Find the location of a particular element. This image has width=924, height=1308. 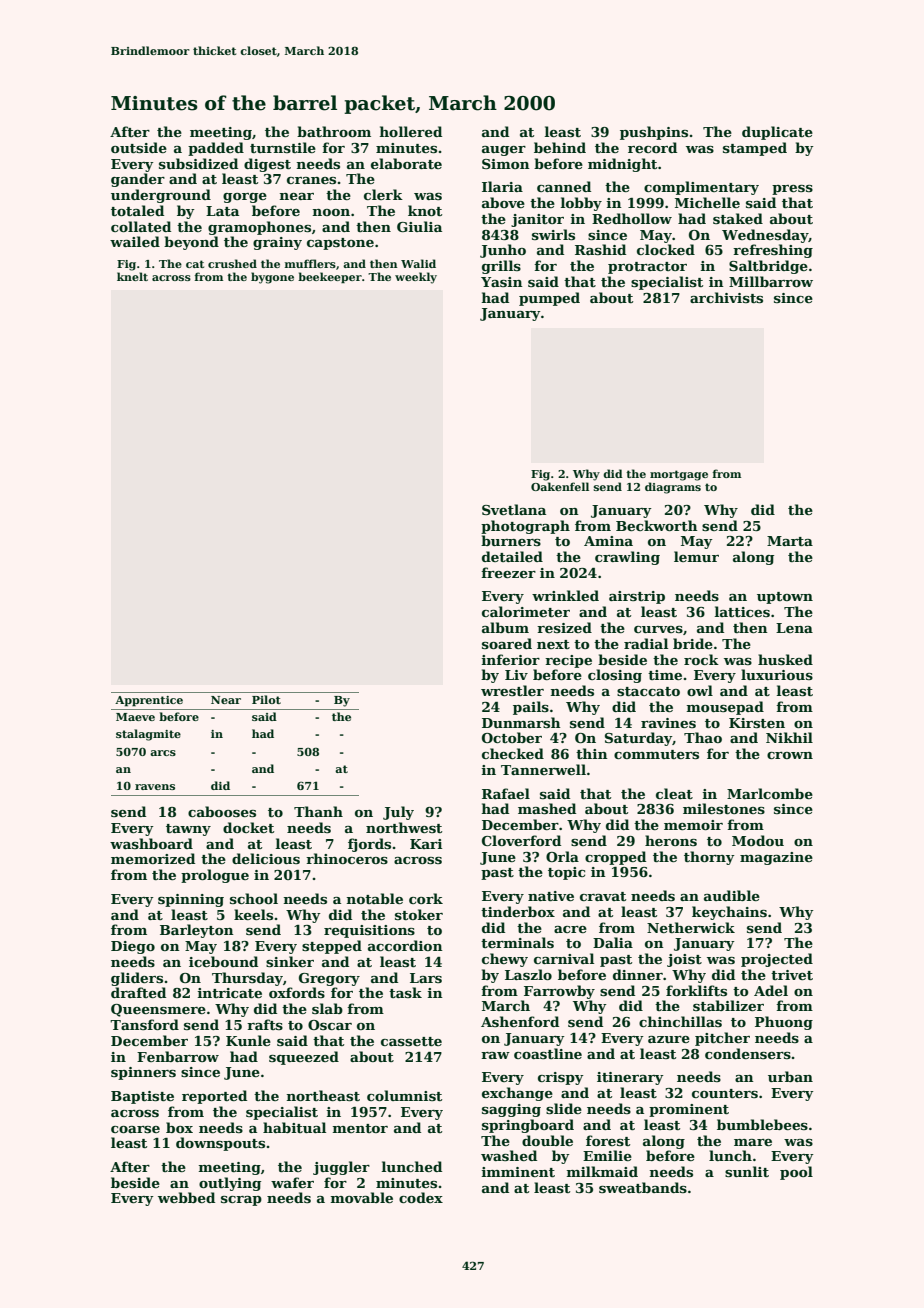

cork is located at coordinates (426, 898).
